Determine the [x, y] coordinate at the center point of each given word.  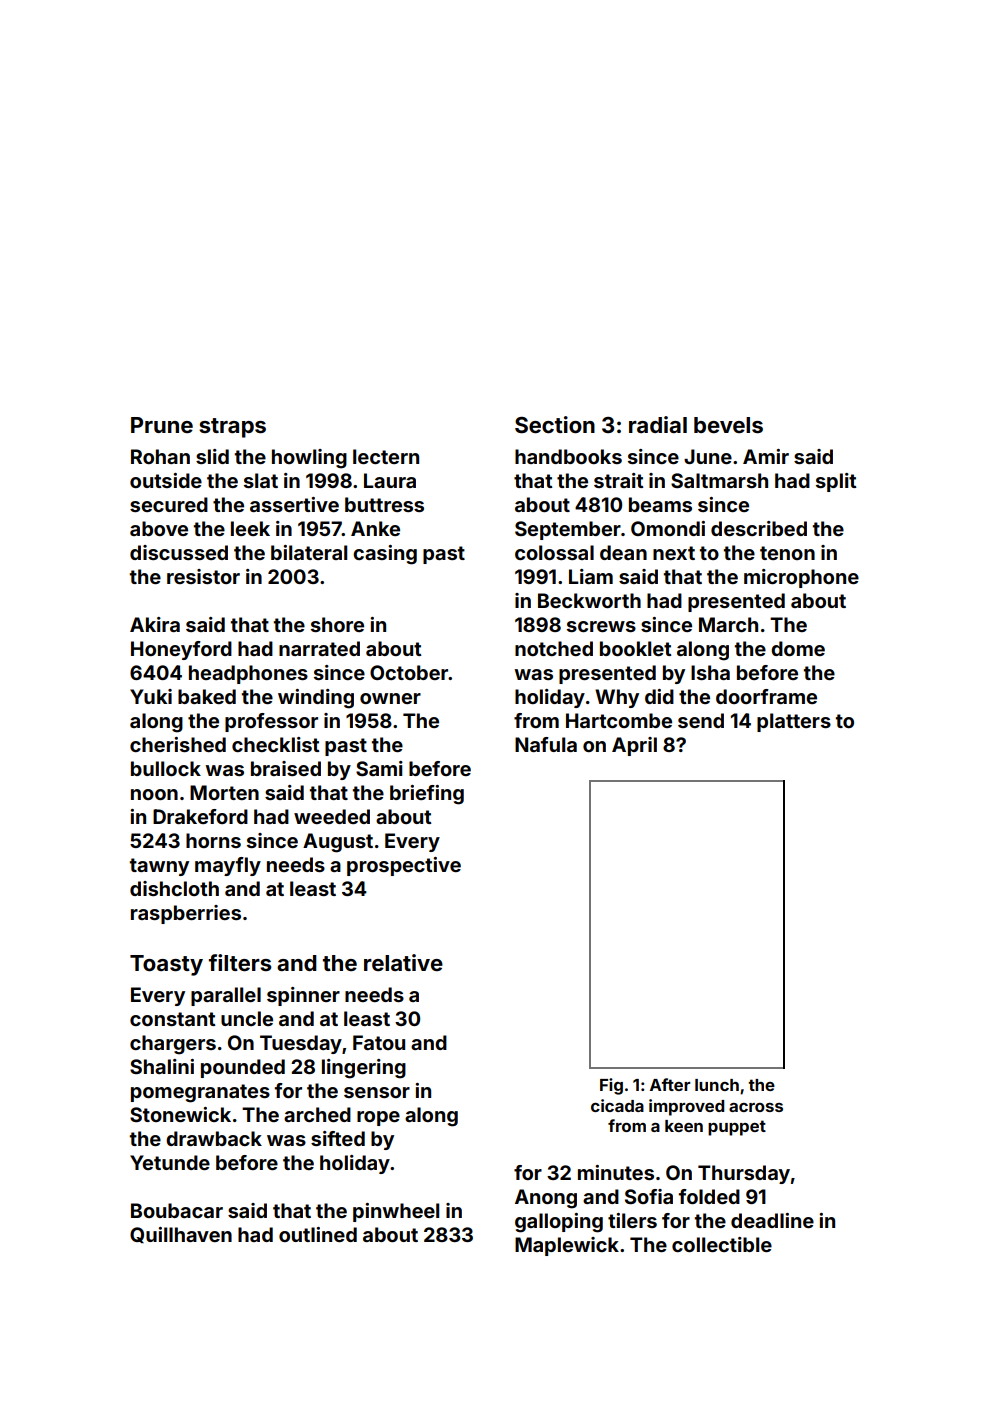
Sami [379, 768]
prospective [404, 866]
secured [169, 504]
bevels [728, 425]
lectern [386, 456]
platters [794, 722]
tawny [159, 867]
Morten [224, 792]
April [634, 746]
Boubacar [177, 1210]
